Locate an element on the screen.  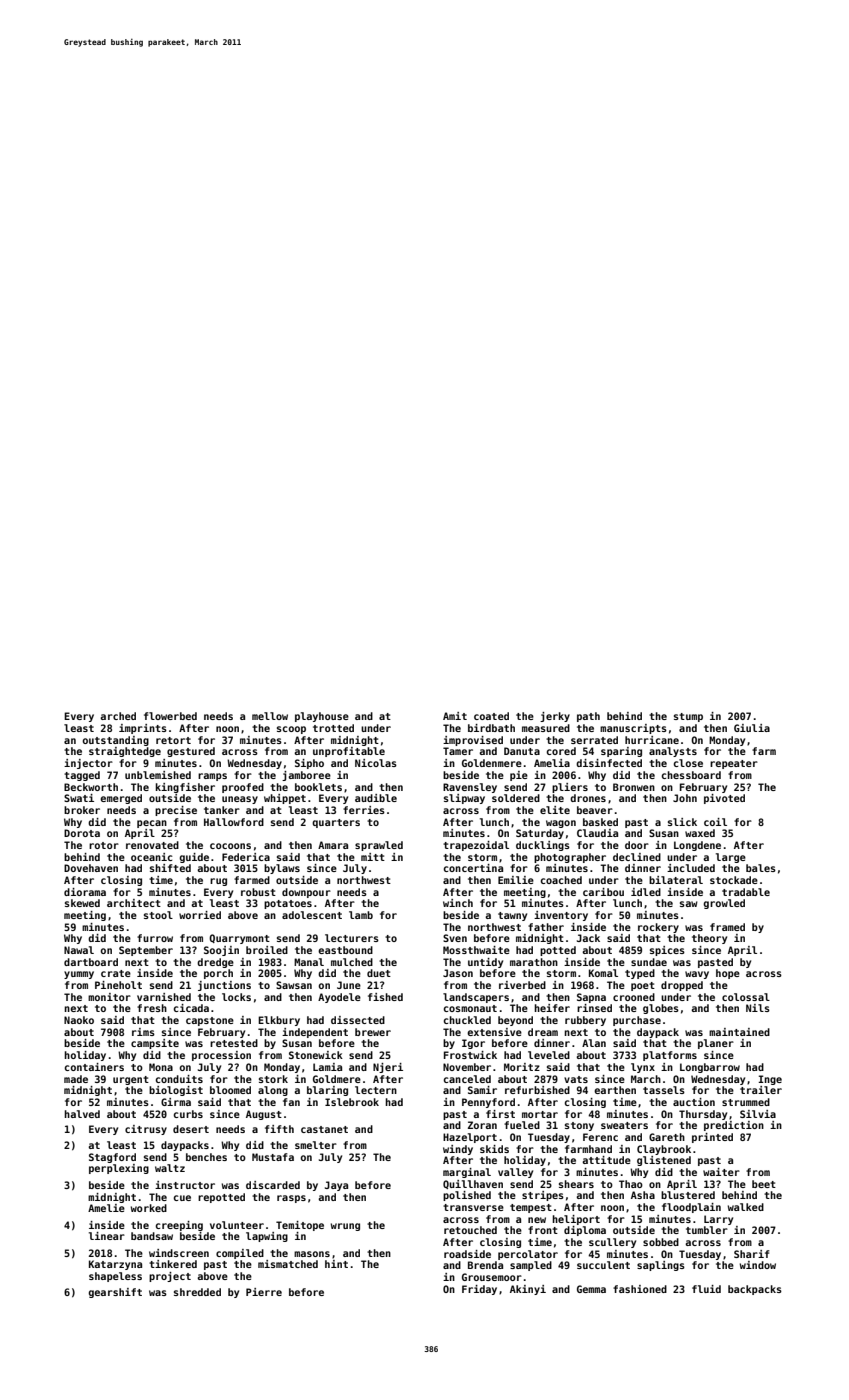
retort is located at coordinates (173, 740).
